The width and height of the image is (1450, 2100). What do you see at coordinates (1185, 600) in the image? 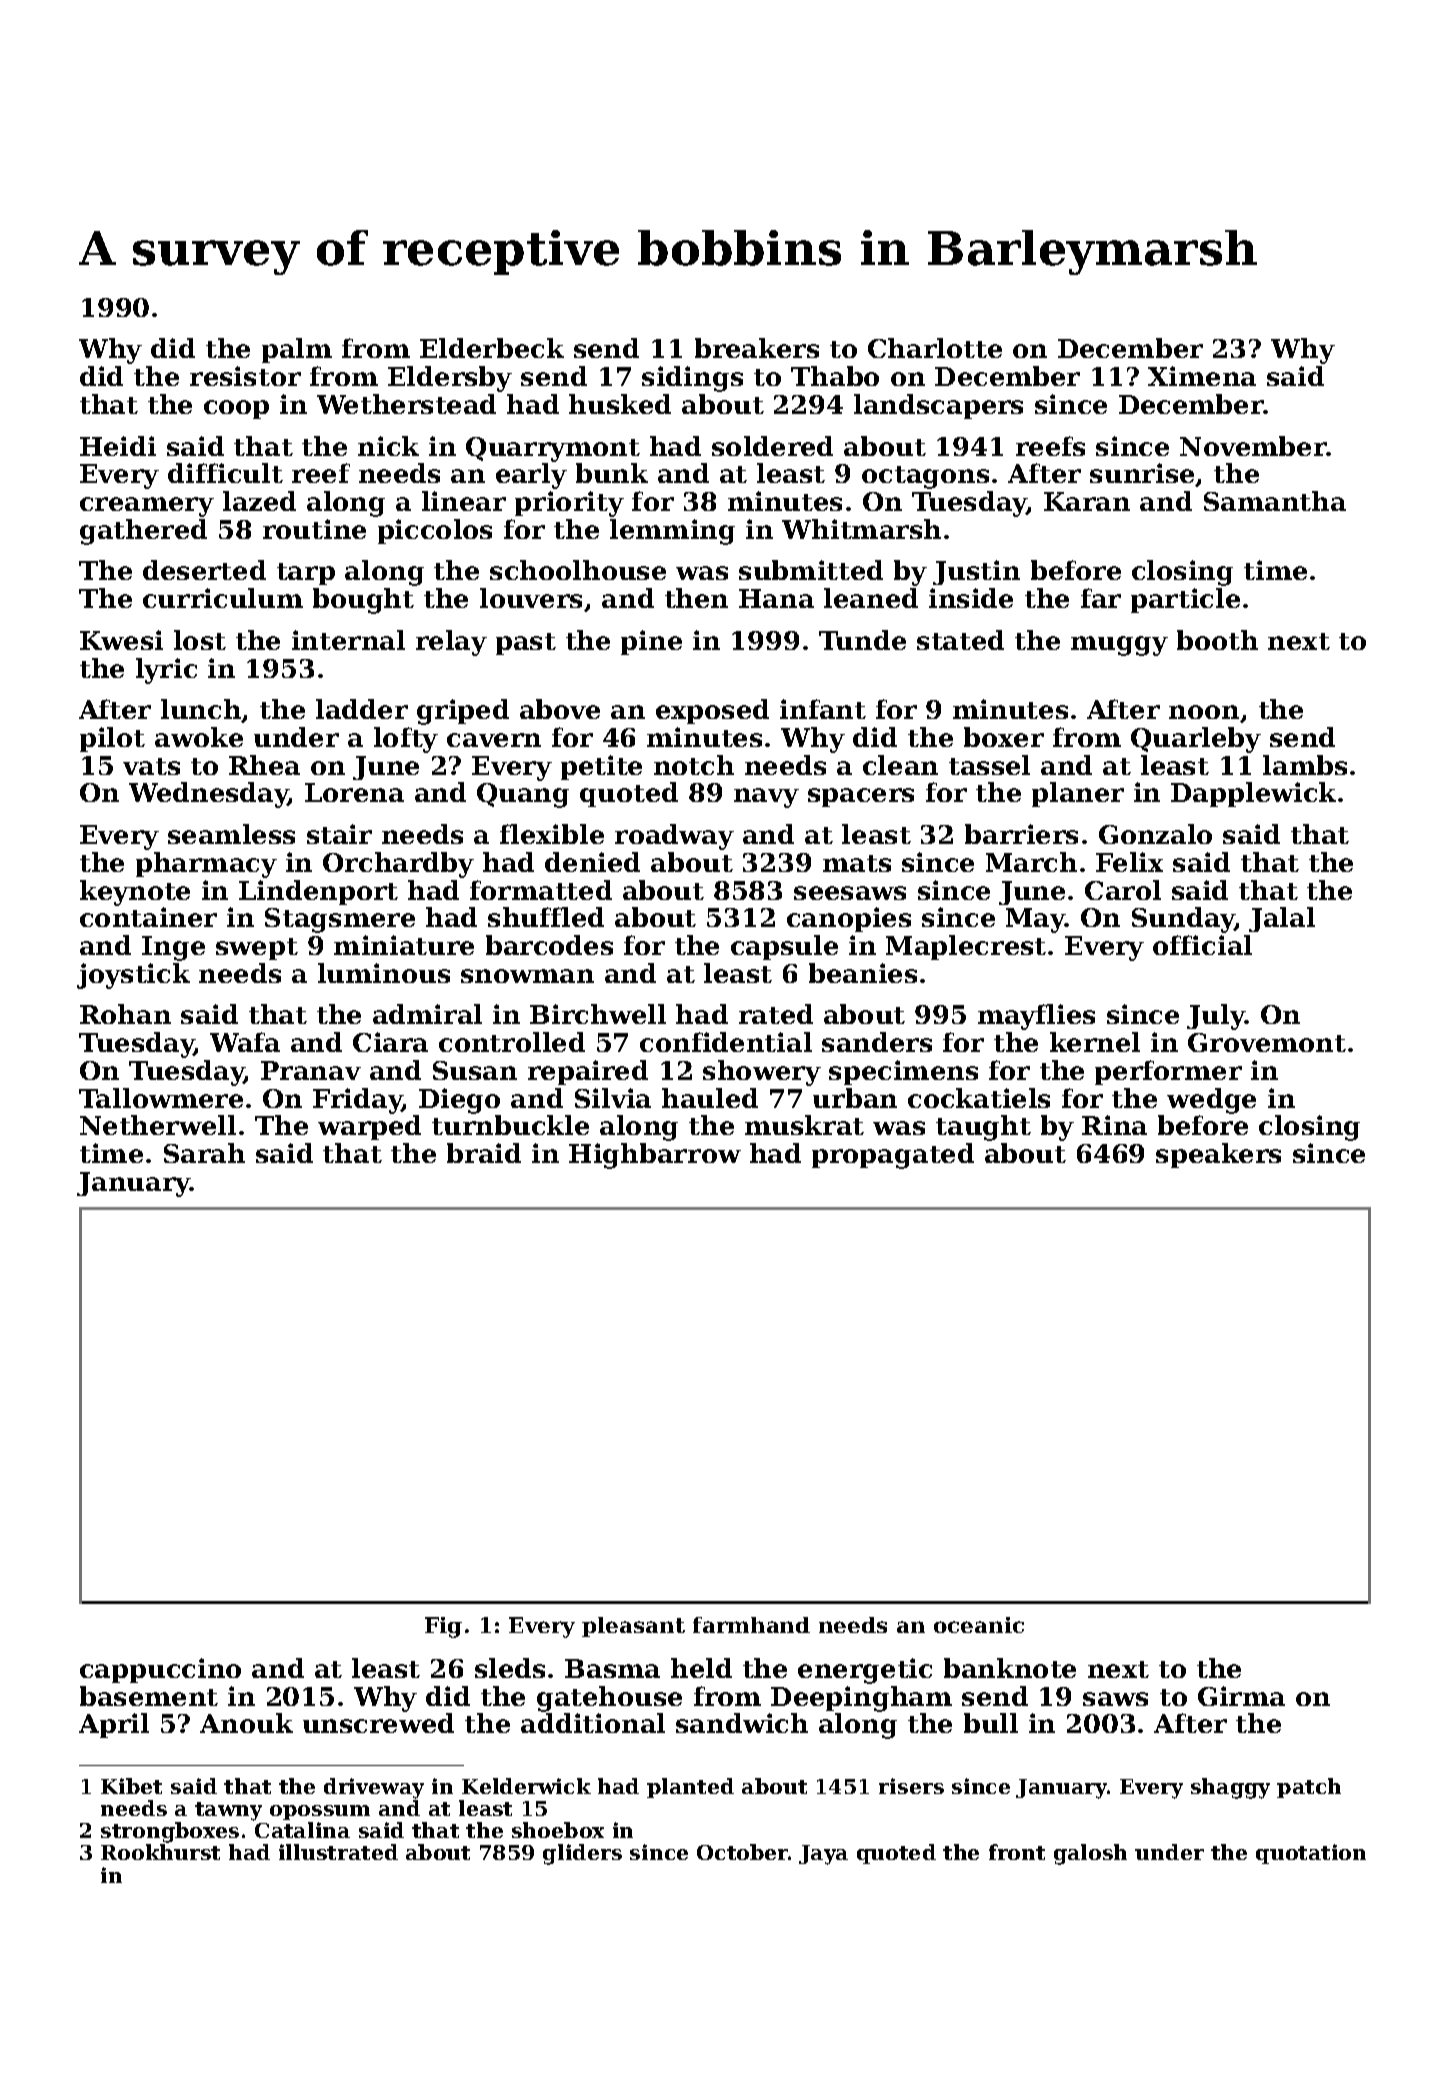
I see `particle` at bounding box center [1185, 600].
